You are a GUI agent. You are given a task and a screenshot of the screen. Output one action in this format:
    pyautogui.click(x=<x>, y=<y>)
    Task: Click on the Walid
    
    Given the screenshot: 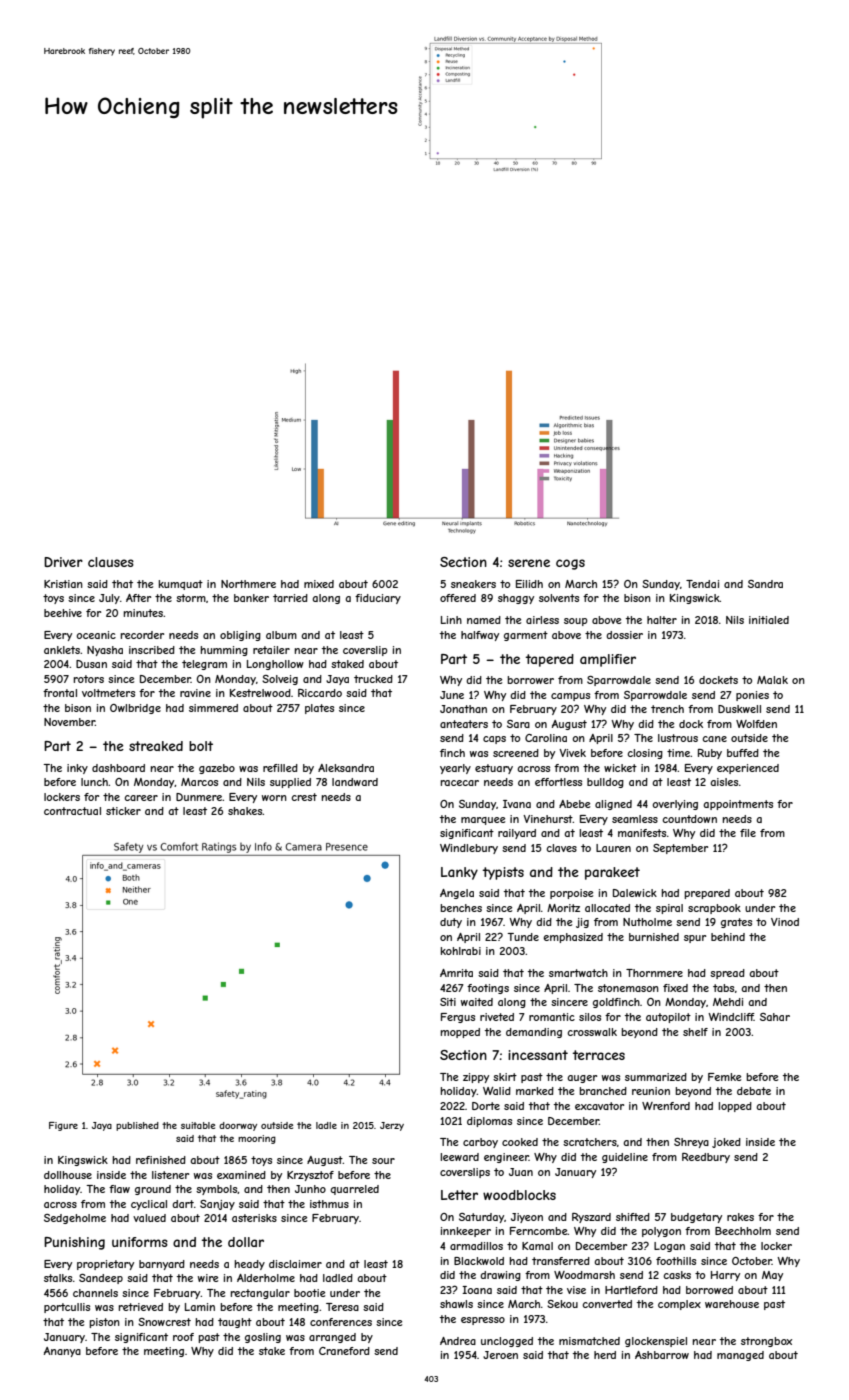 What is the action you would take?
    pyautogui.click(x=497, y=1091)
